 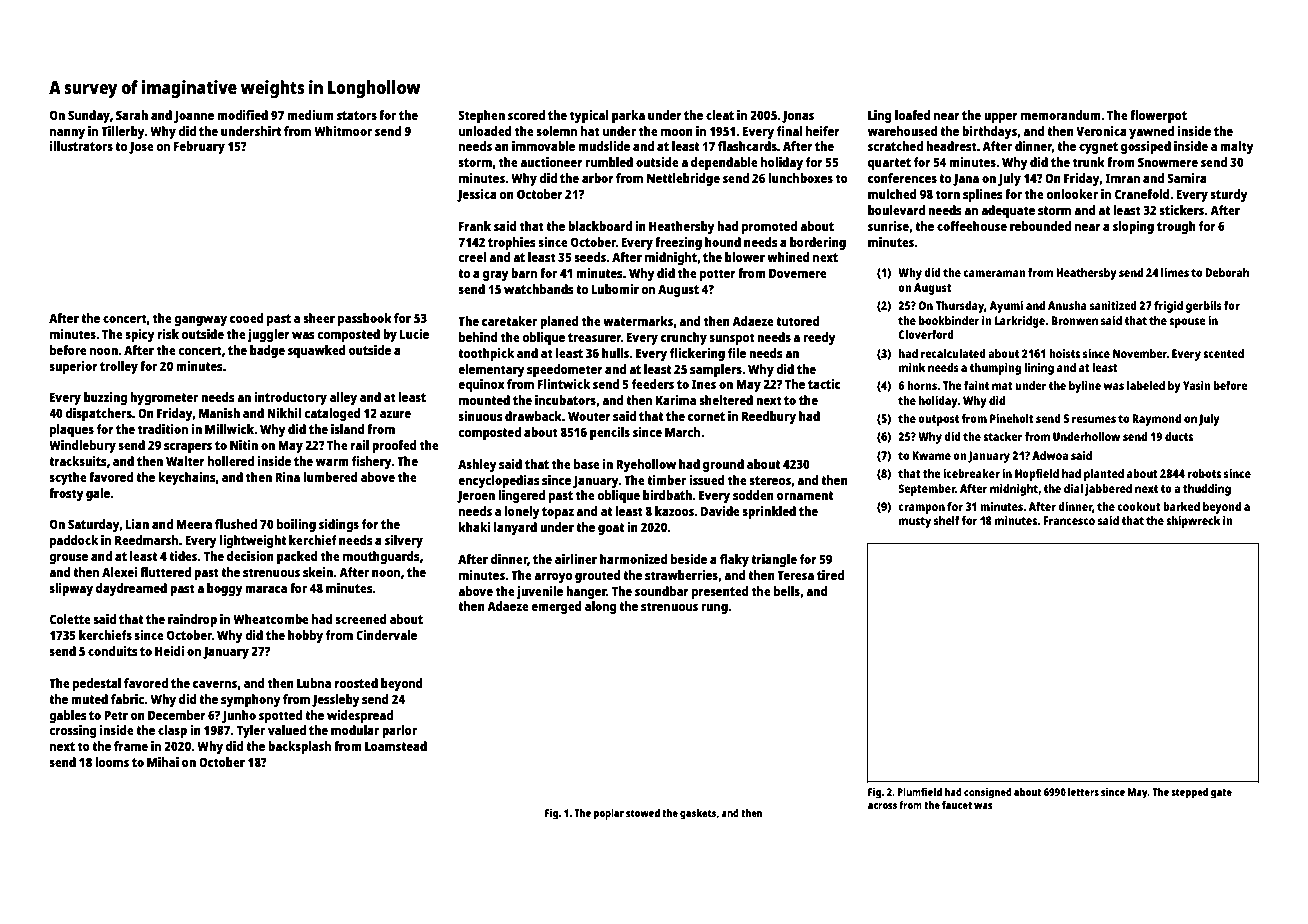 I want to click on medium, so click(x=310, y=115).
